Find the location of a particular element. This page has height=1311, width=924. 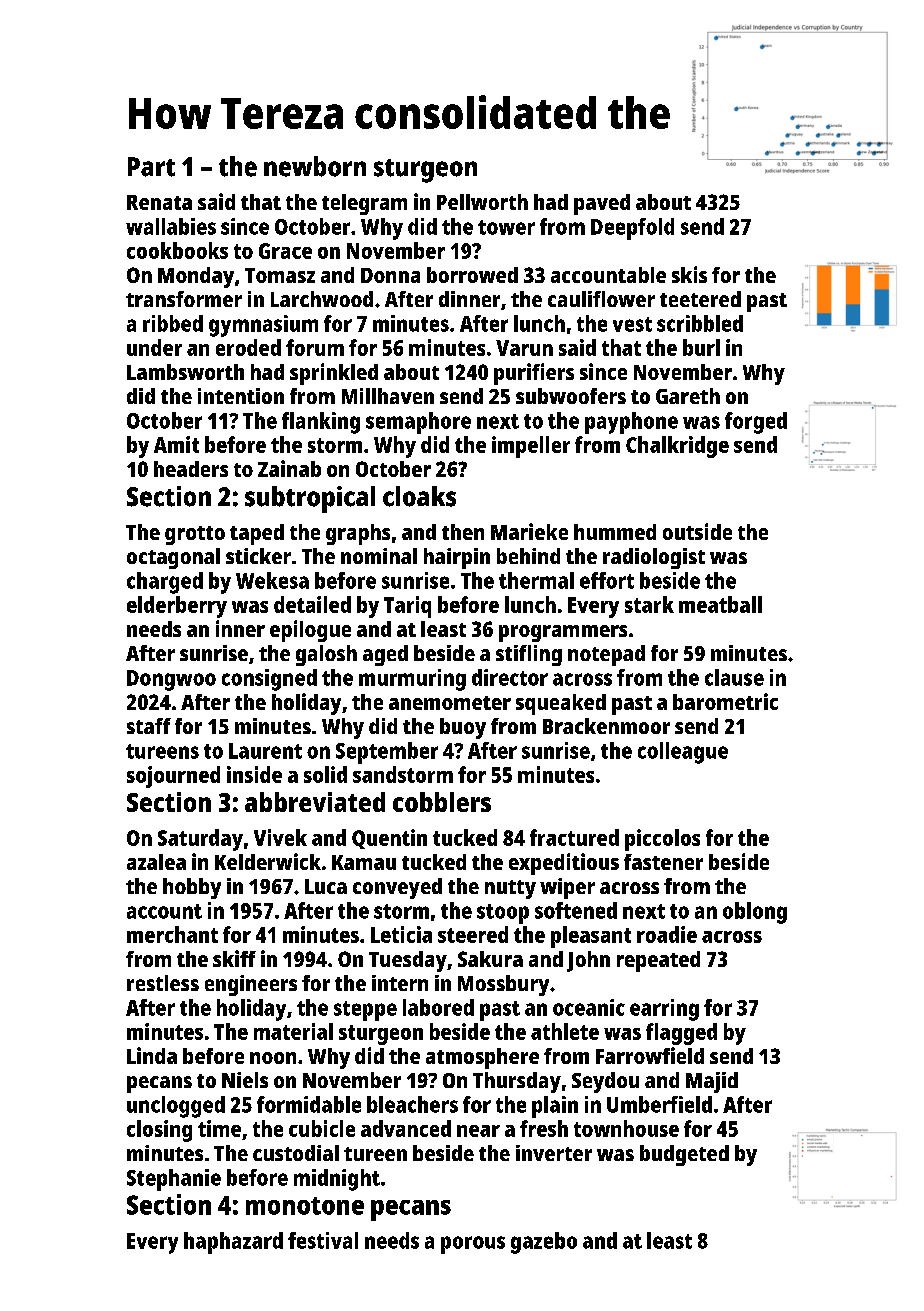

forged is located at coordinates (756, 423).
